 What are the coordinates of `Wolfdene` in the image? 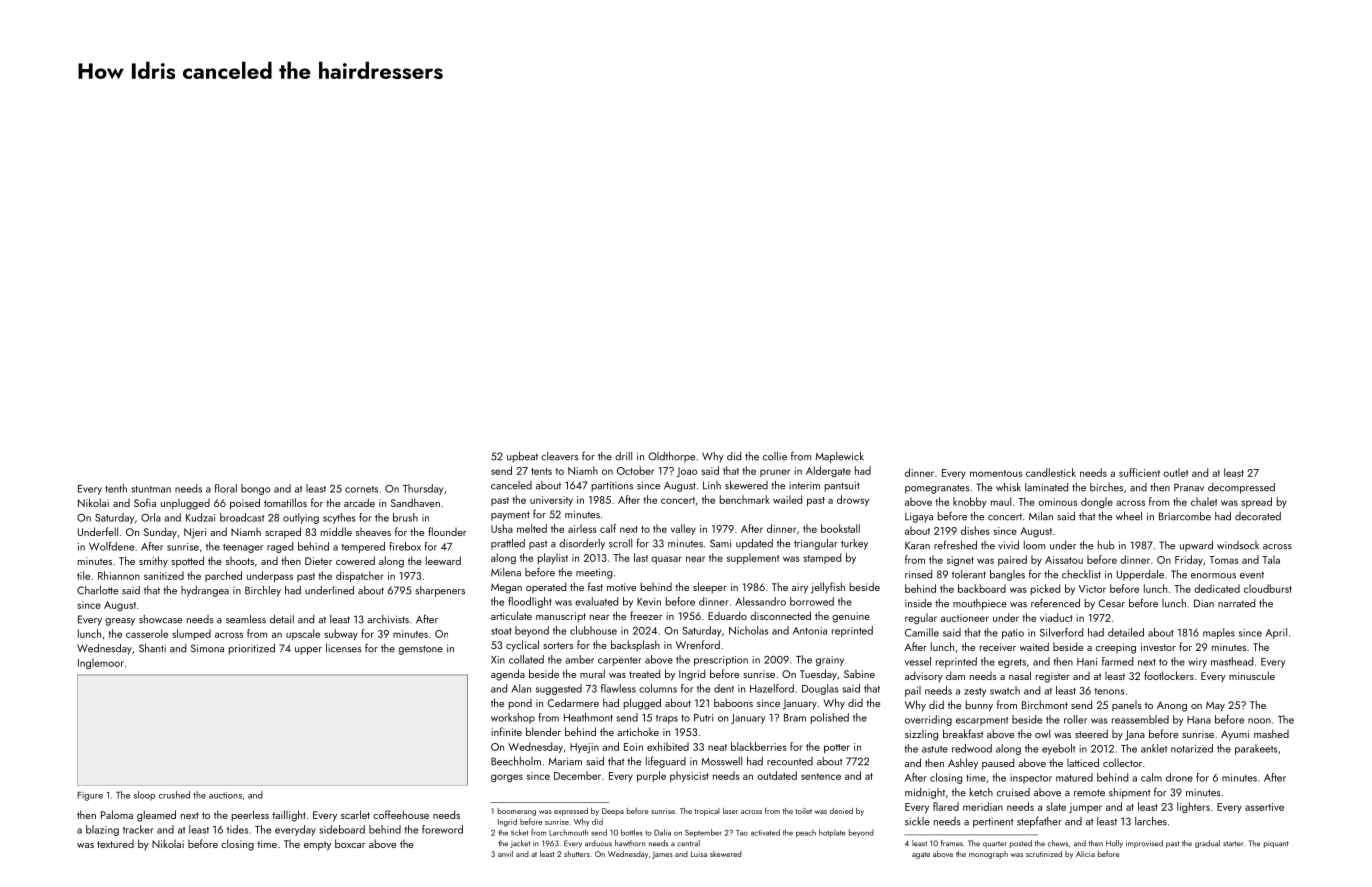 It's located at (111, 546).
